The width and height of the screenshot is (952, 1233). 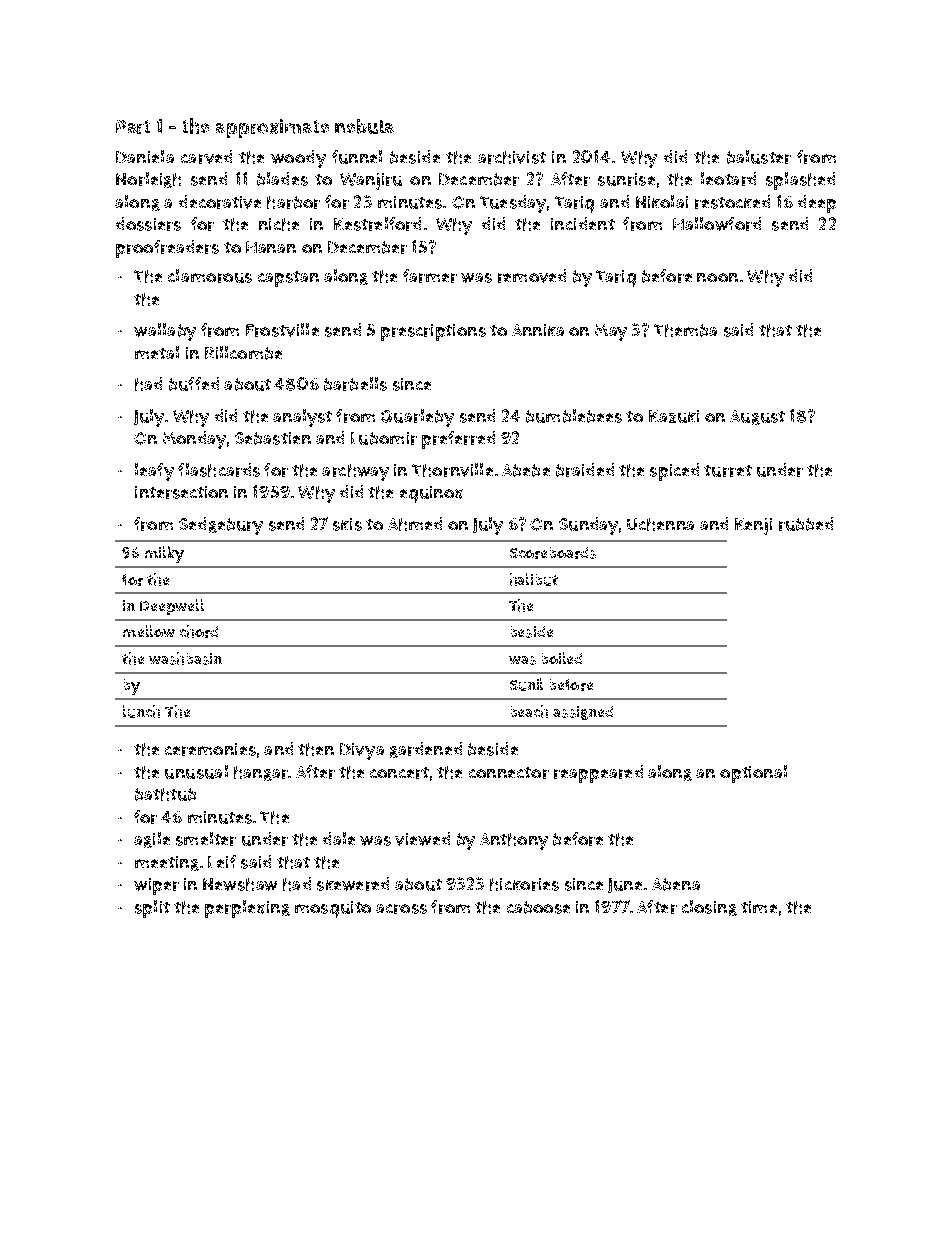 What do you see at coordinates (261, 773) in the screenshot?
I see `hangar` at bounding box center [261, 773].
